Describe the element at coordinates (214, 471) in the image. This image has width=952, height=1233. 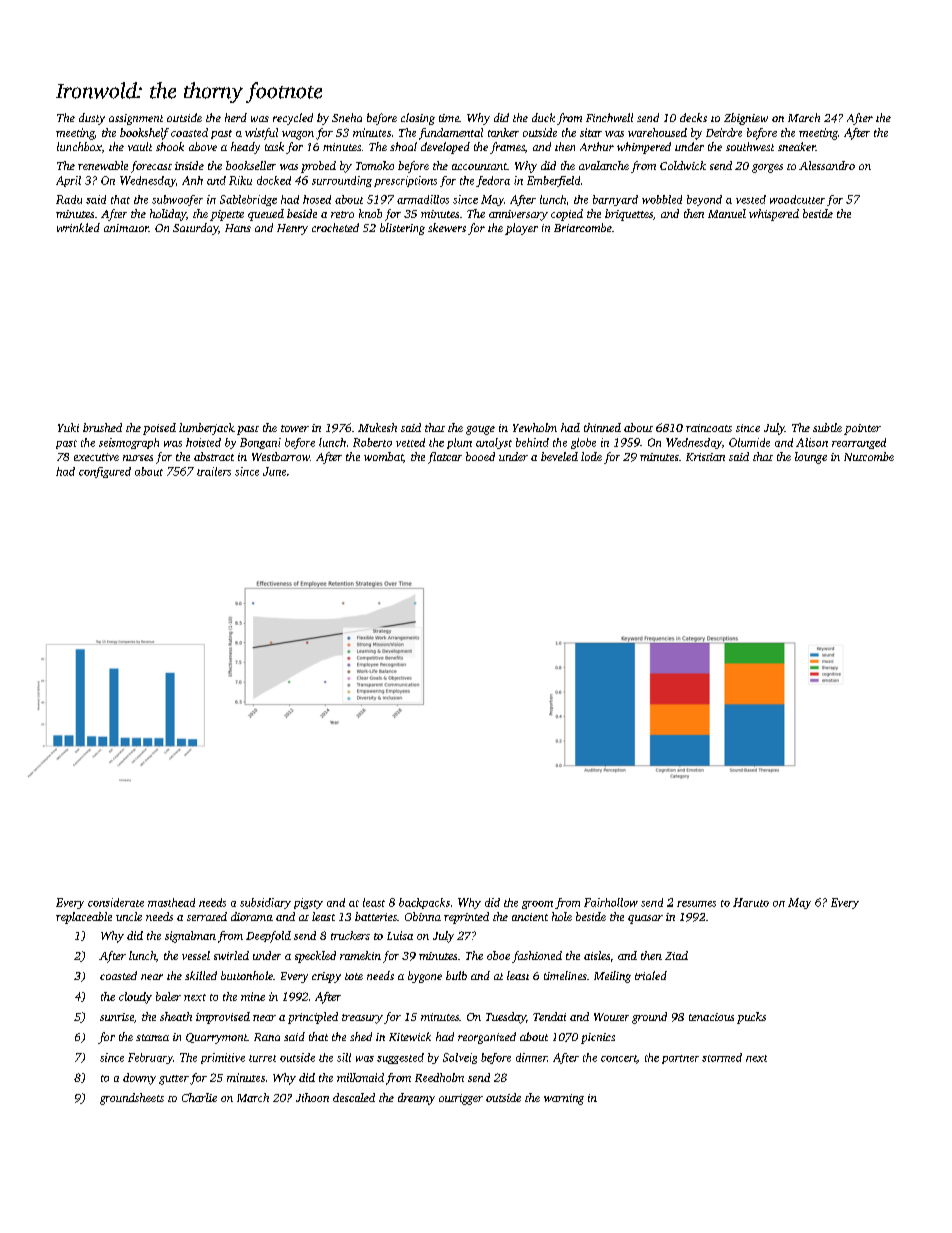
I see `trailers` at that location.
